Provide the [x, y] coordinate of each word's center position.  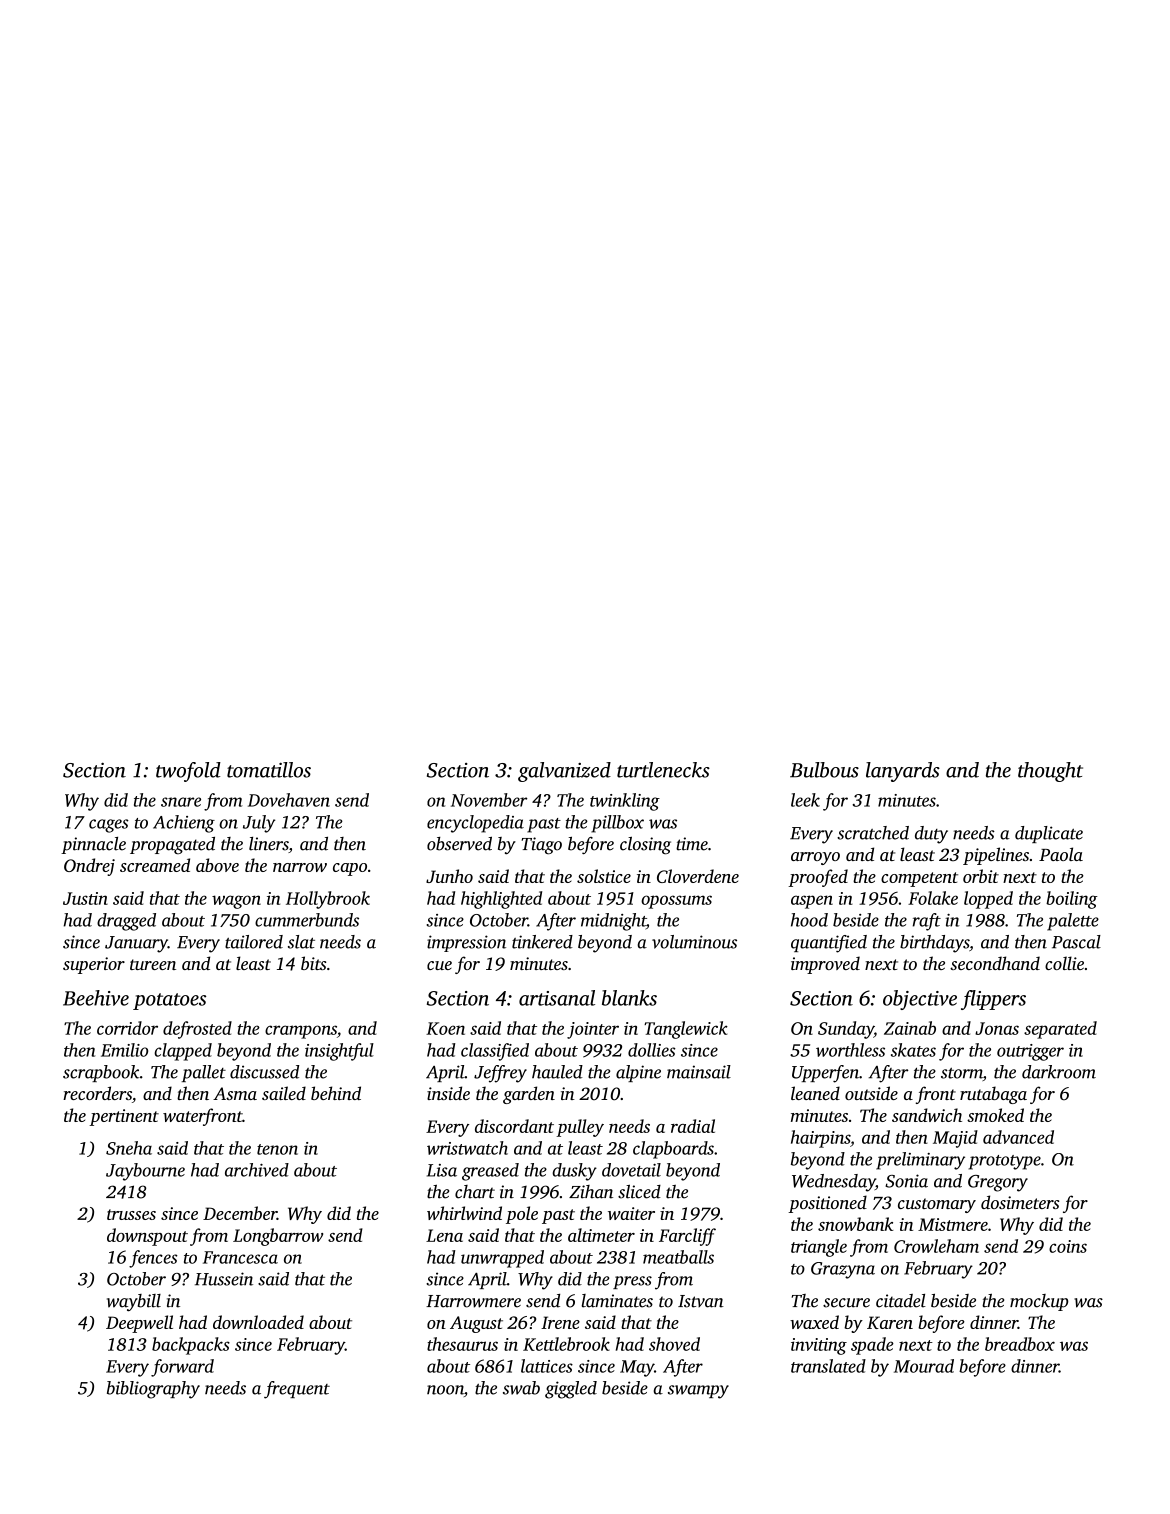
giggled [571, 1390]
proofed [818, 878]
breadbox [1020, 1344]
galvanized [564, 772]
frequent [297, 1390]
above [217, 865]
